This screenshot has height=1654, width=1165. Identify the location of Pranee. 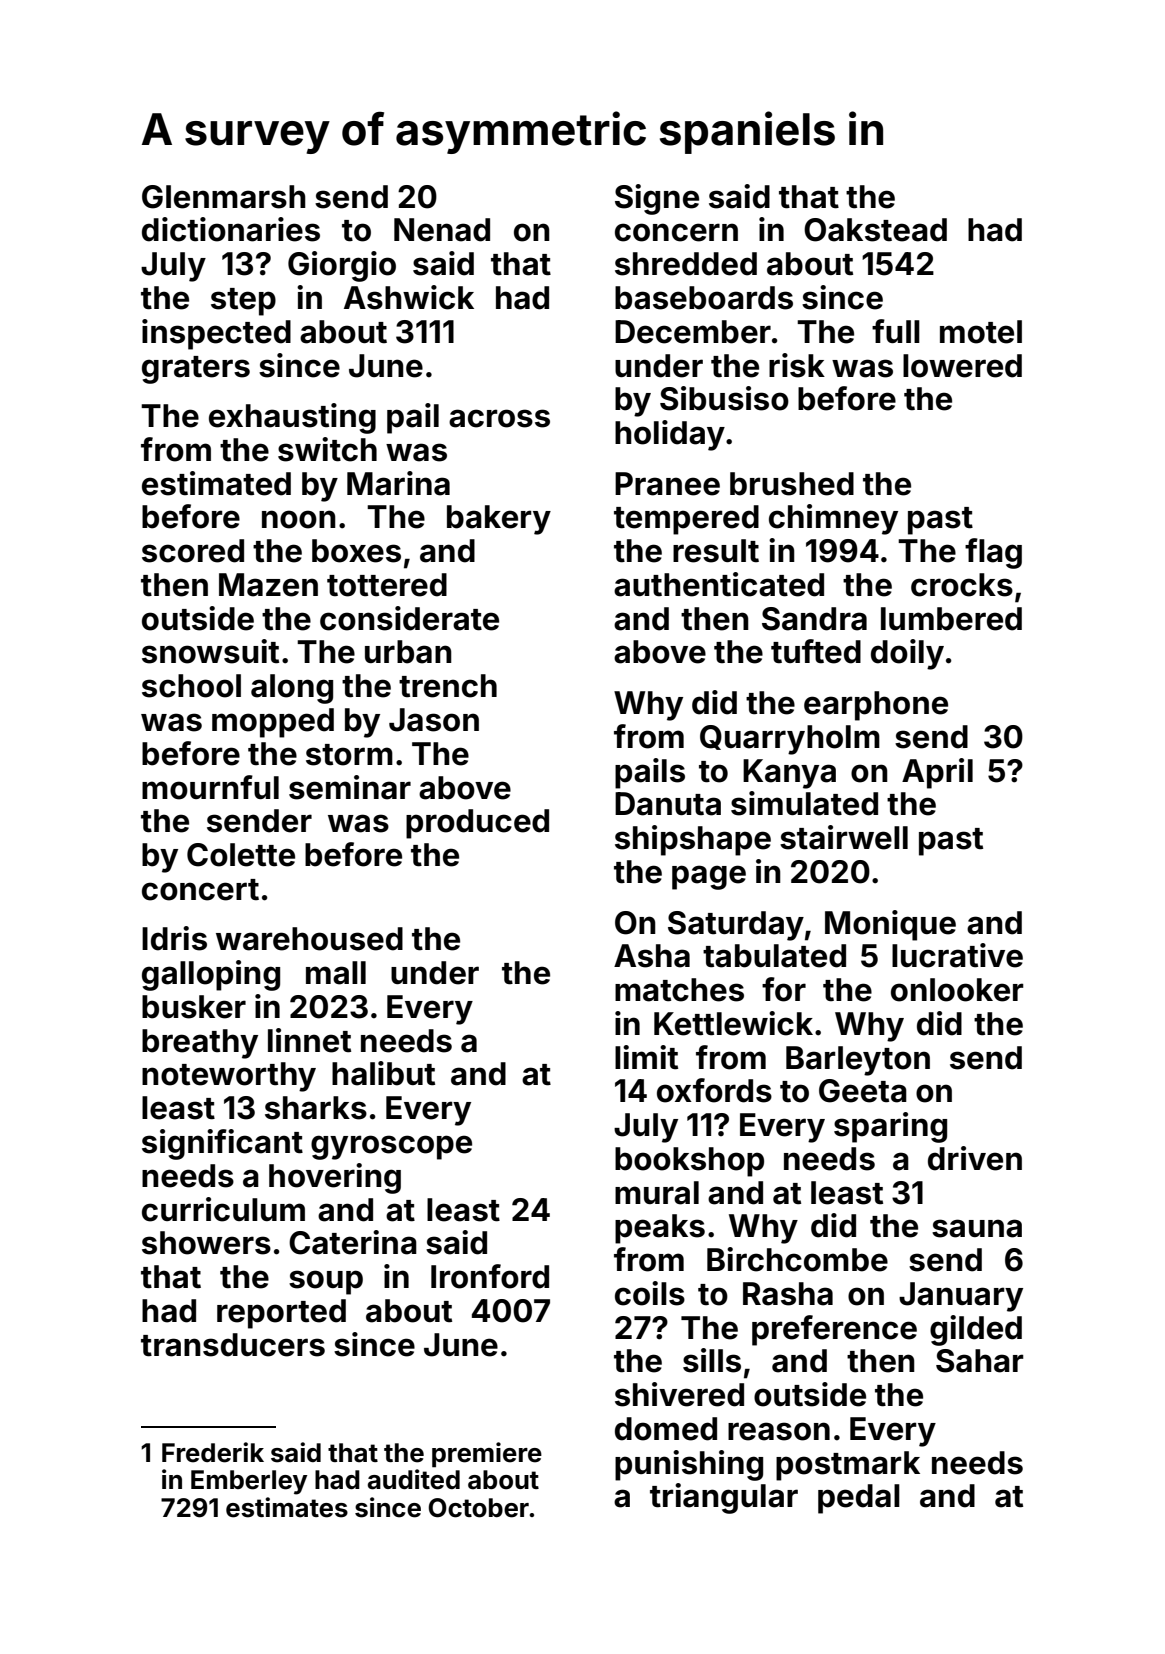
(667, 484).
